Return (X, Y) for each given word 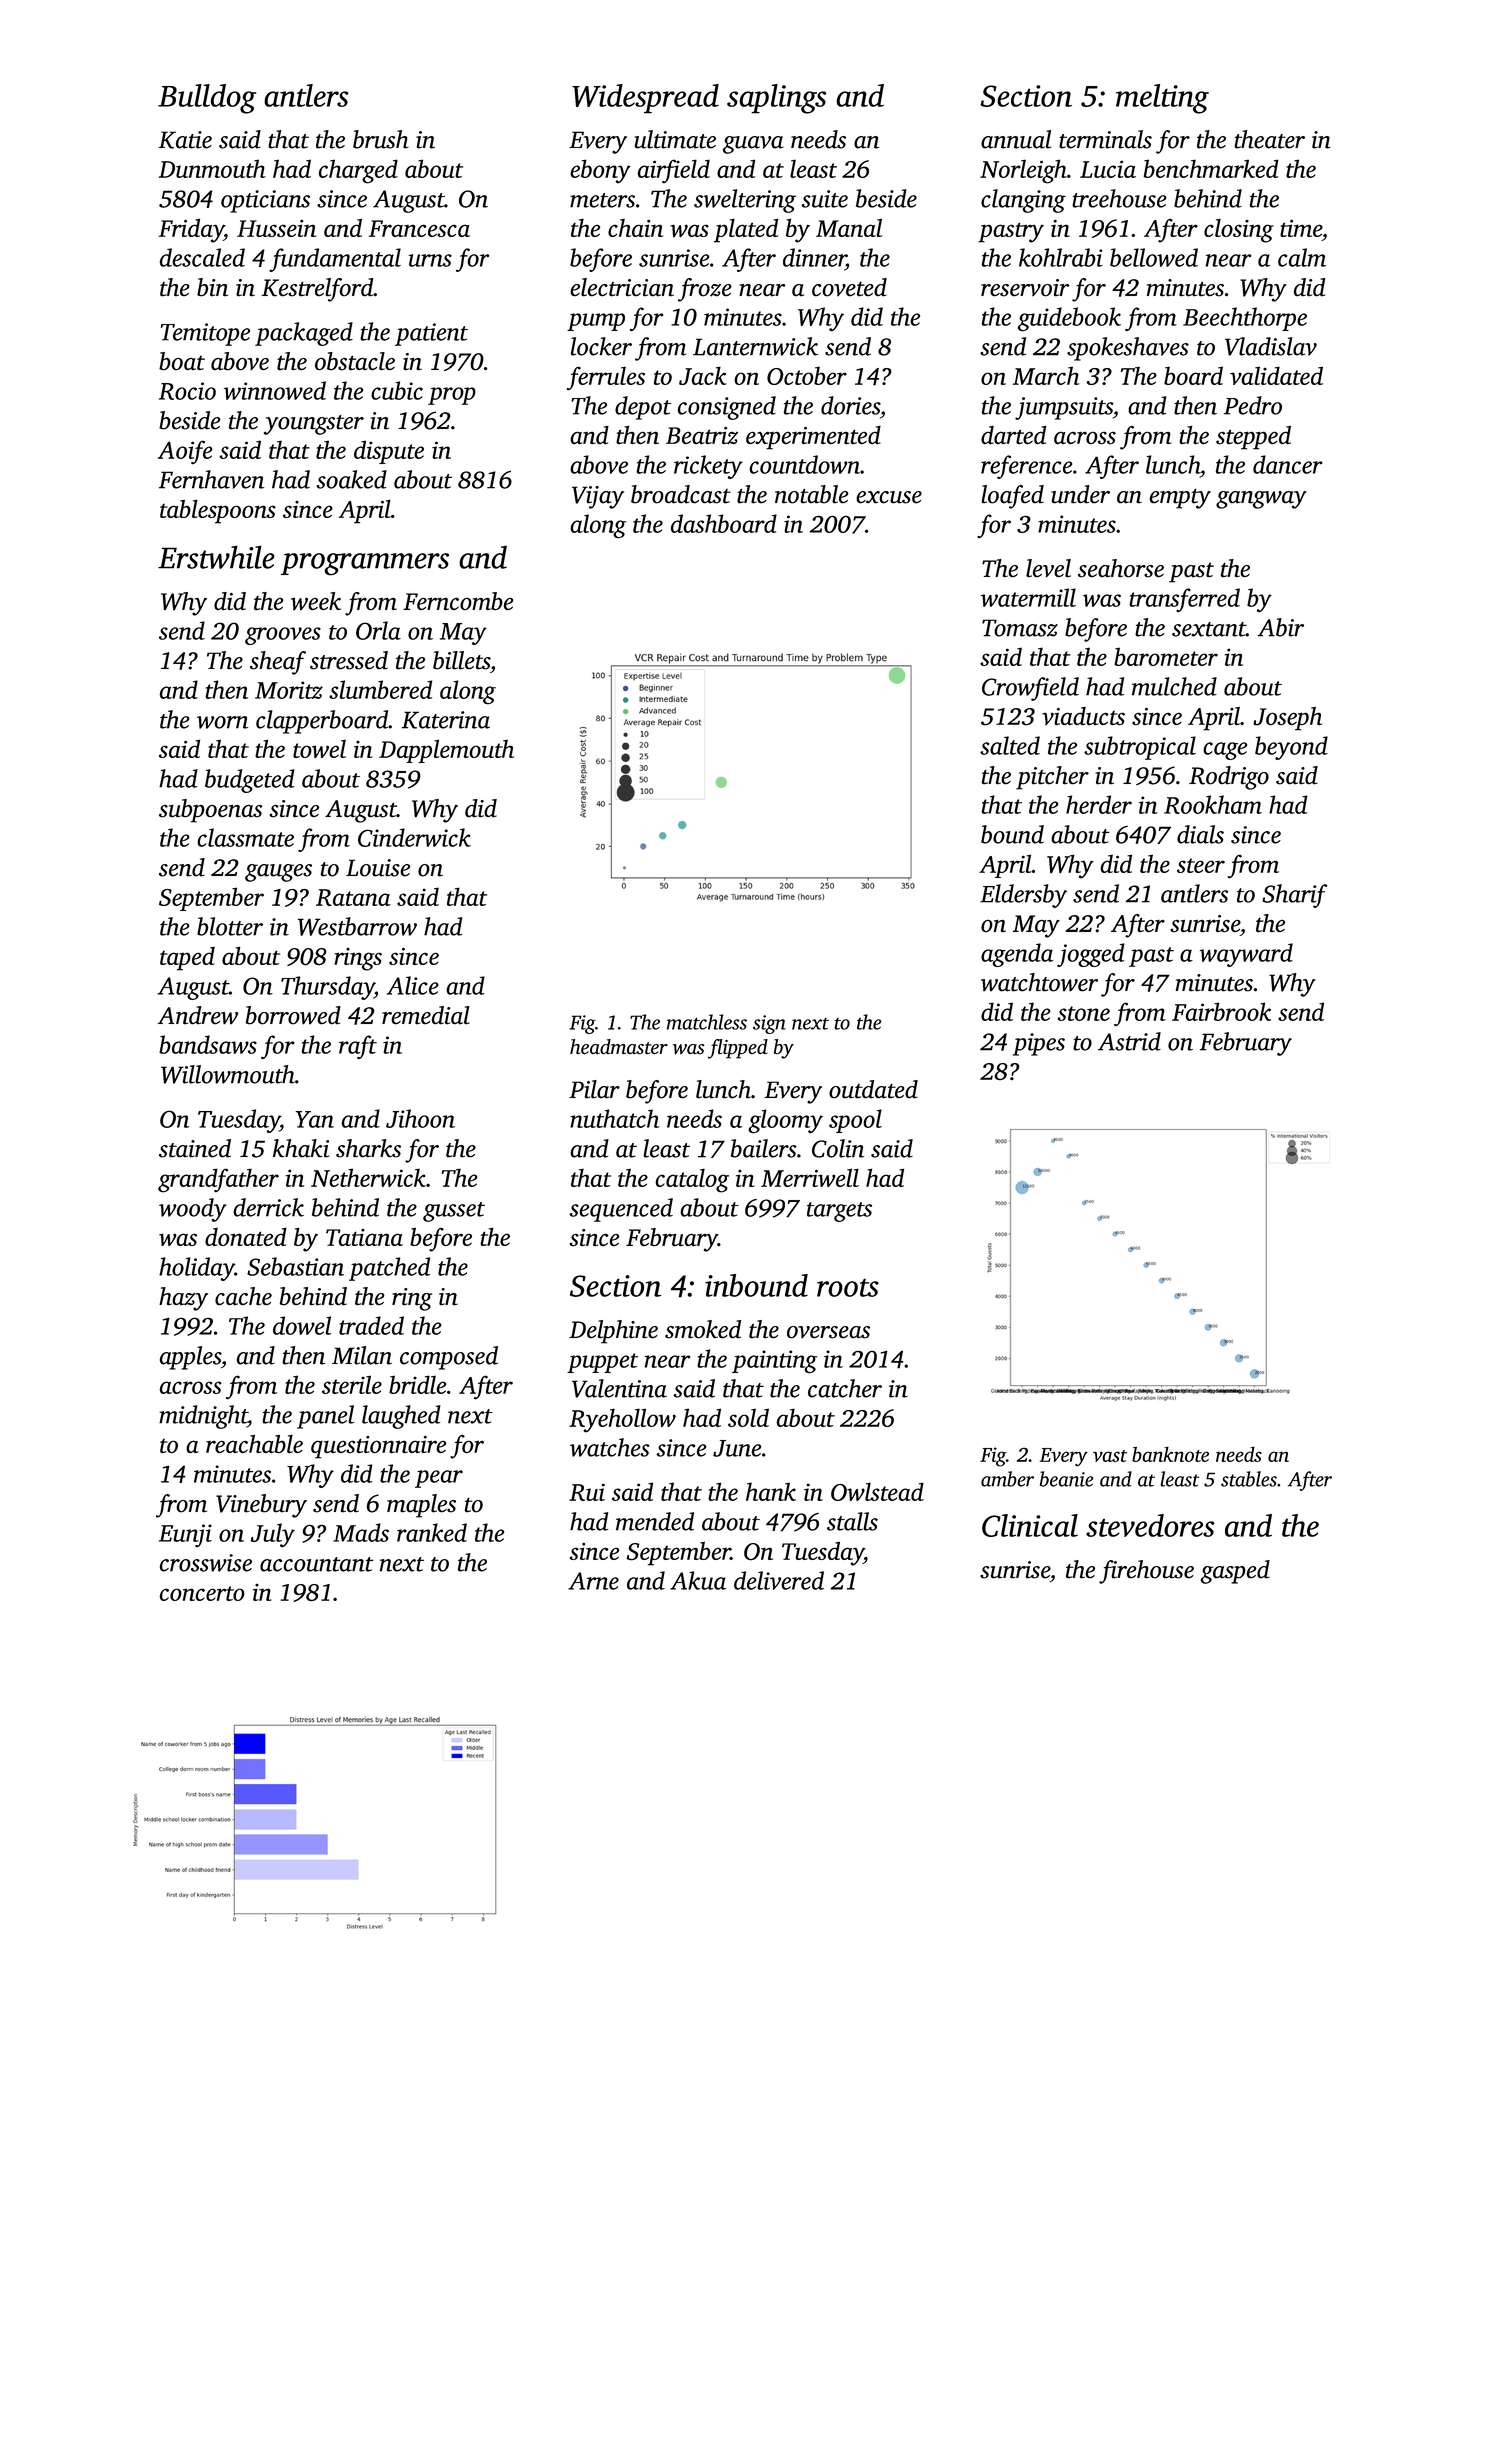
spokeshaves (1128, 349)
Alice (413, 985)
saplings (776, 99)
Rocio (187, 391)
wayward (1246, 955)
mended (655, 1521)
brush (381, 139)
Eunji (185, 1535)
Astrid (1129, 1041)
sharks (368, 1148)
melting (1162, 99)
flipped (738, 1049)
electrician (622, 287)
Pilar (594, 1089)
